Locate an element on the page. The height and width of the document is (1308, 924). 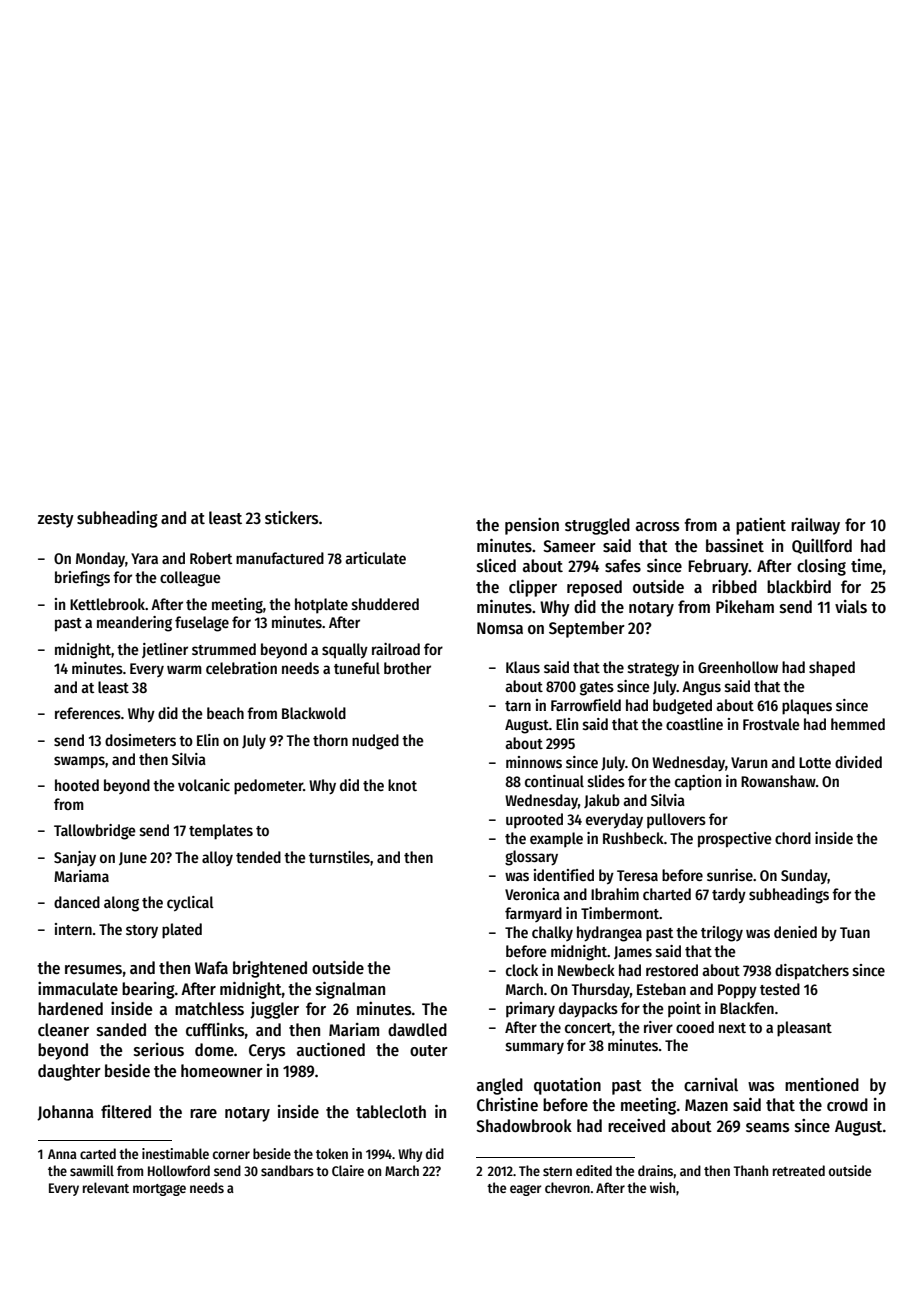
retreated is located at coordinates (799, 1170).
